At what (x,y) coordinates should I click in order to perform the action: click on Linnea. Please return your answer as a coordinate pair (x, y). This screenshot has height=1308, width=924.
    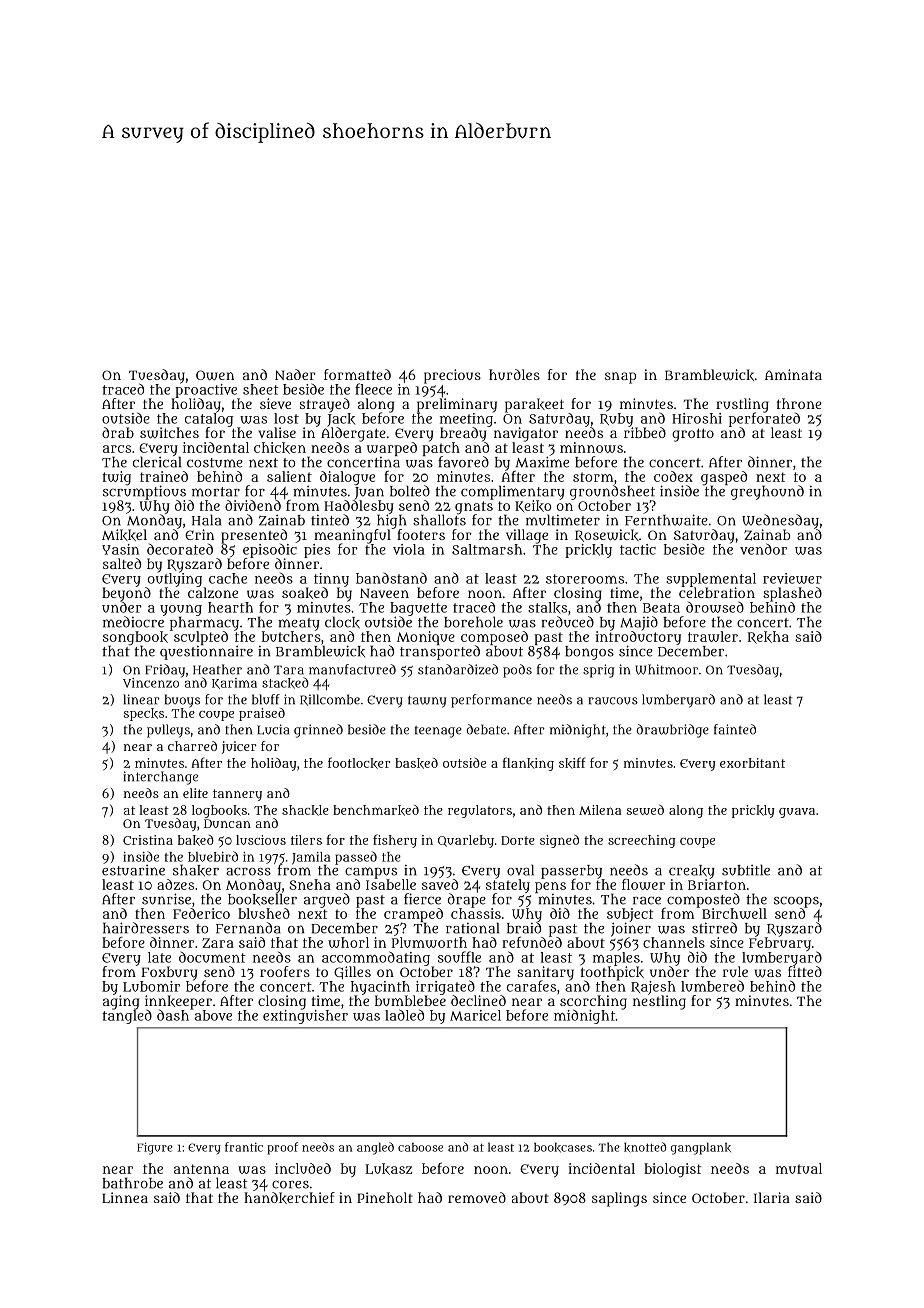
    Looking at the image, I should click on (125, 1197).
